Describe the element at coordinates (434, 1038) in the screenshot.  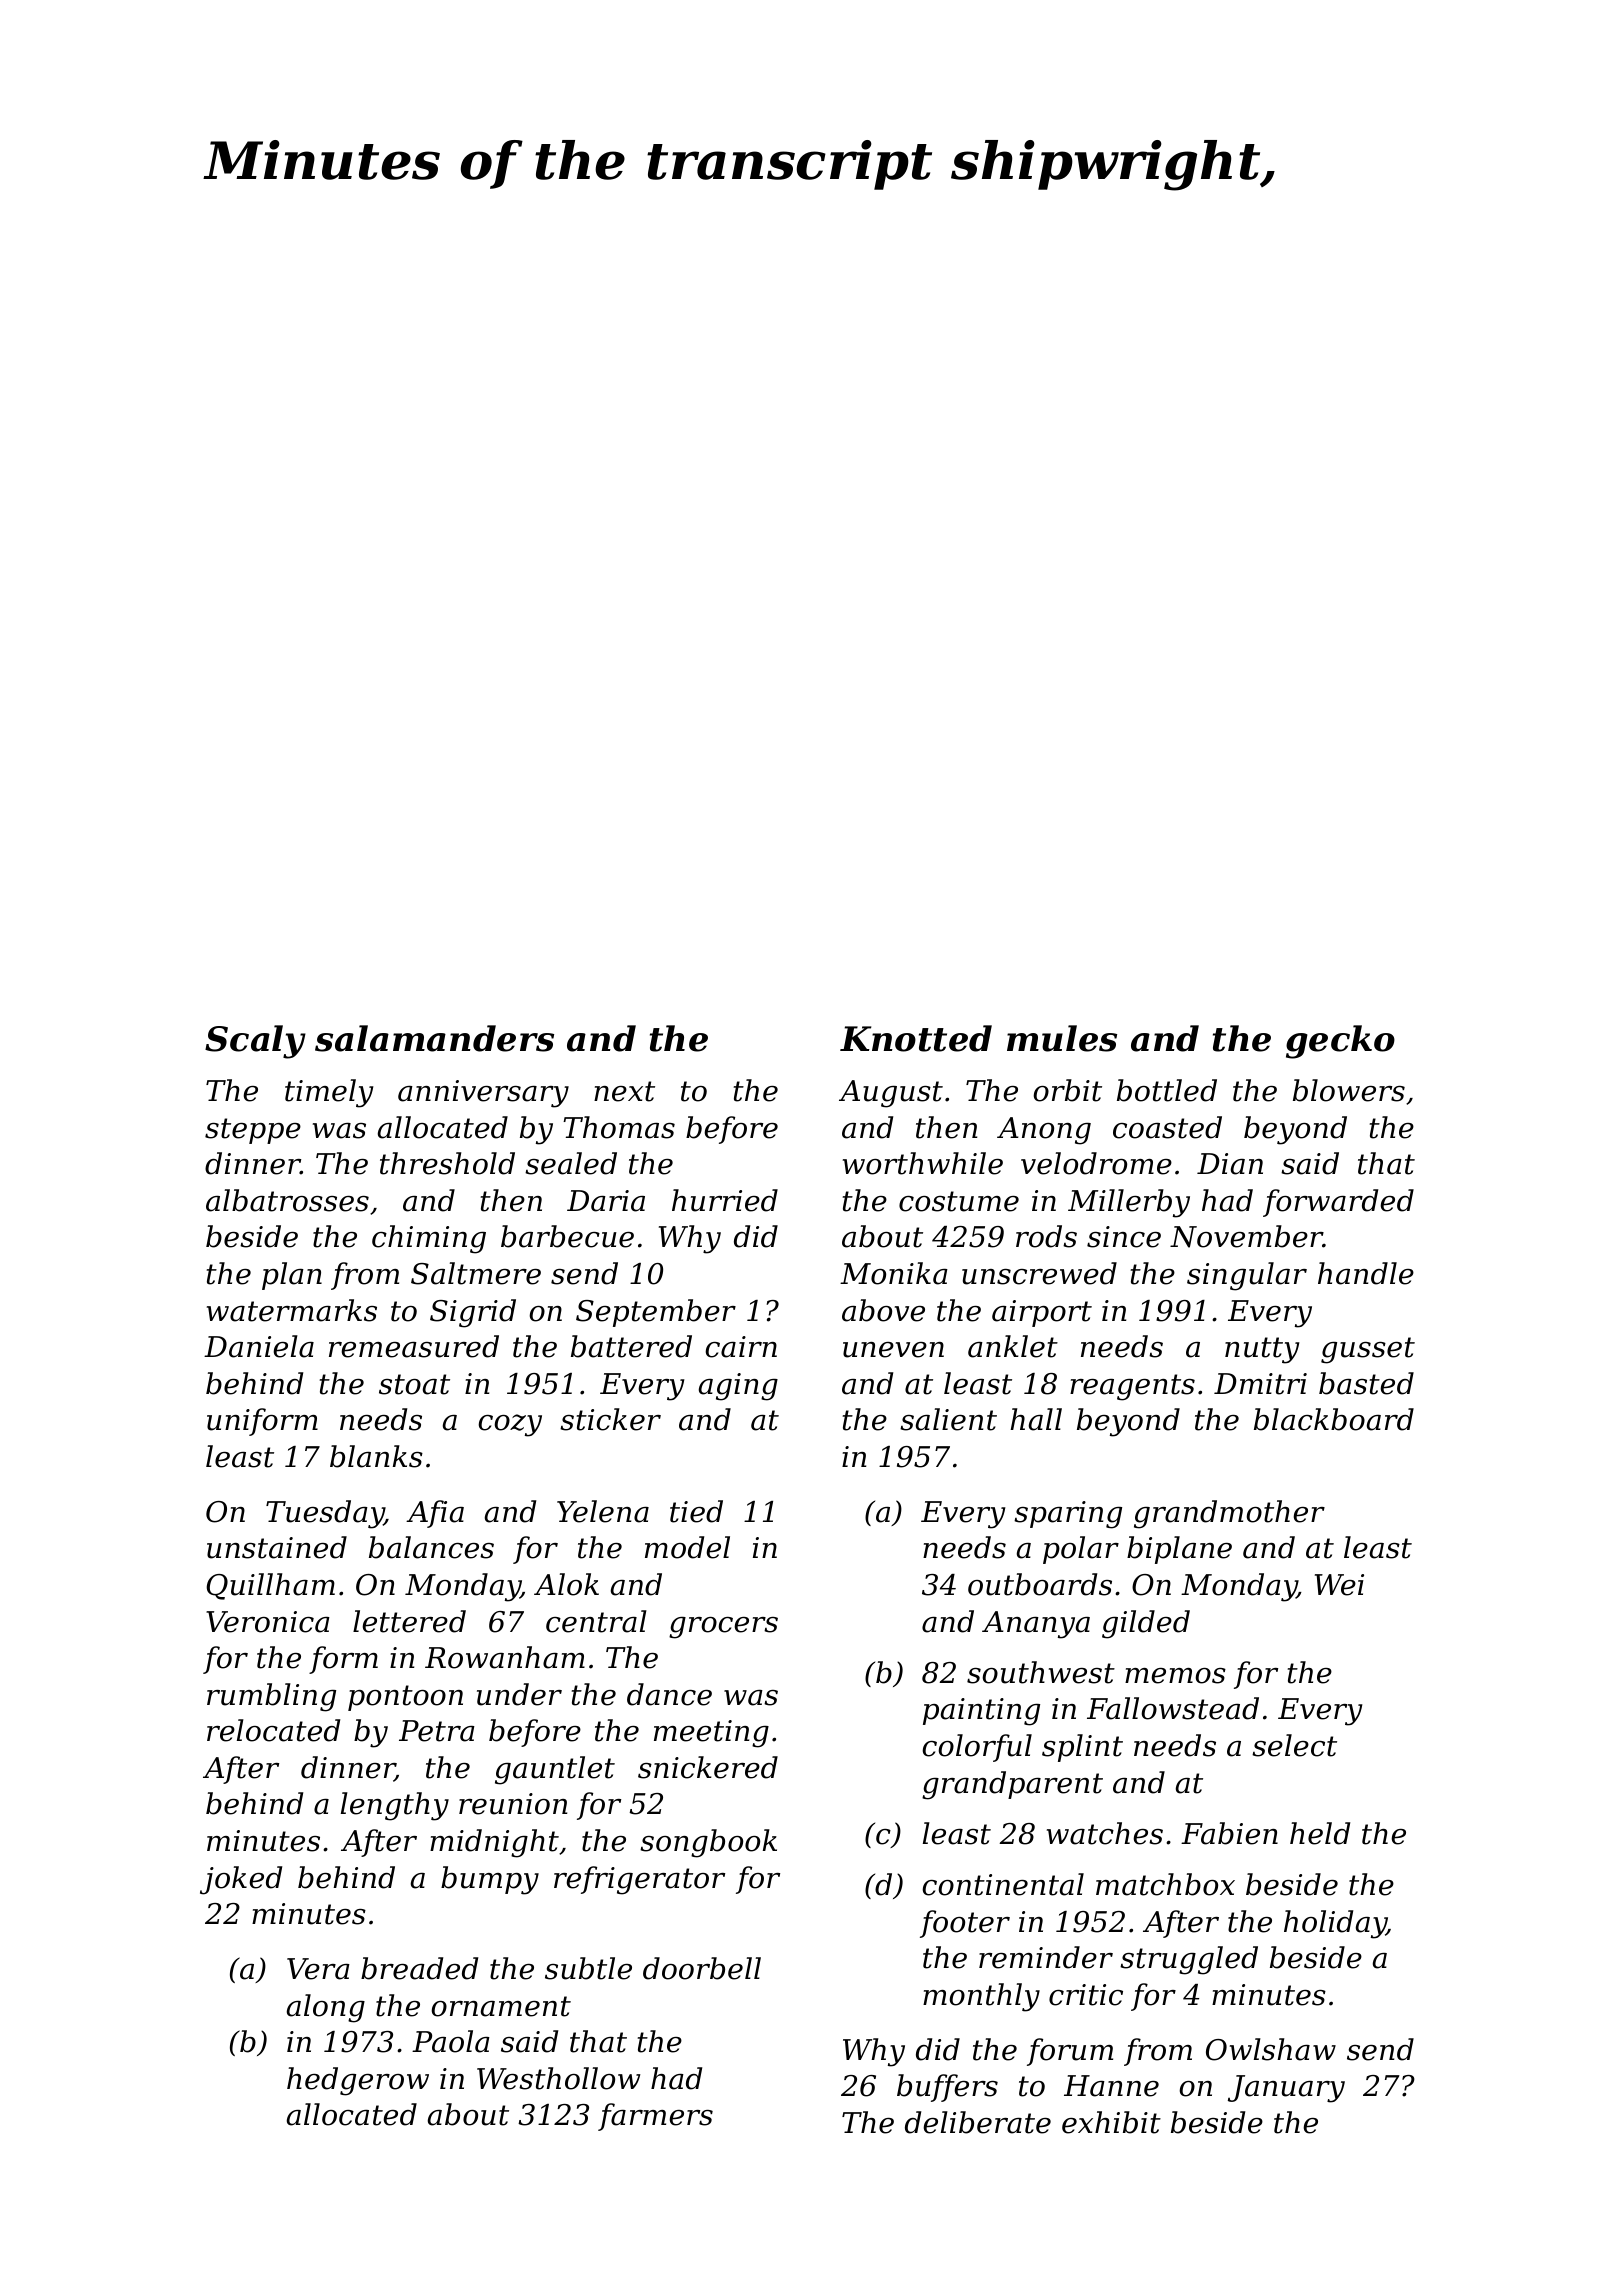
I see `salamanders` at that location.
